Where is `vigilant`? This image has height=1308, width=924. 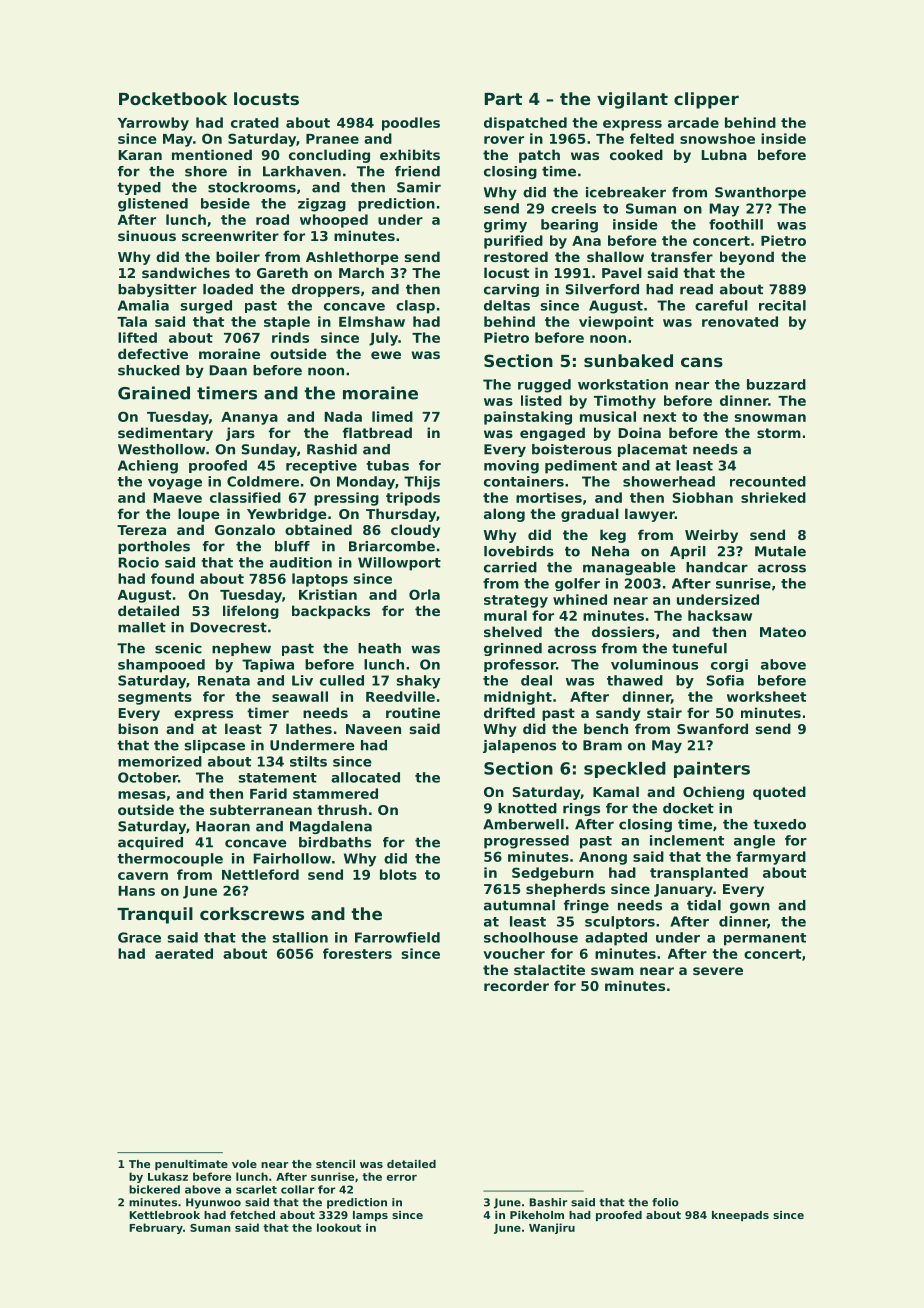
vigilant is located at coordinates (632, 100).
